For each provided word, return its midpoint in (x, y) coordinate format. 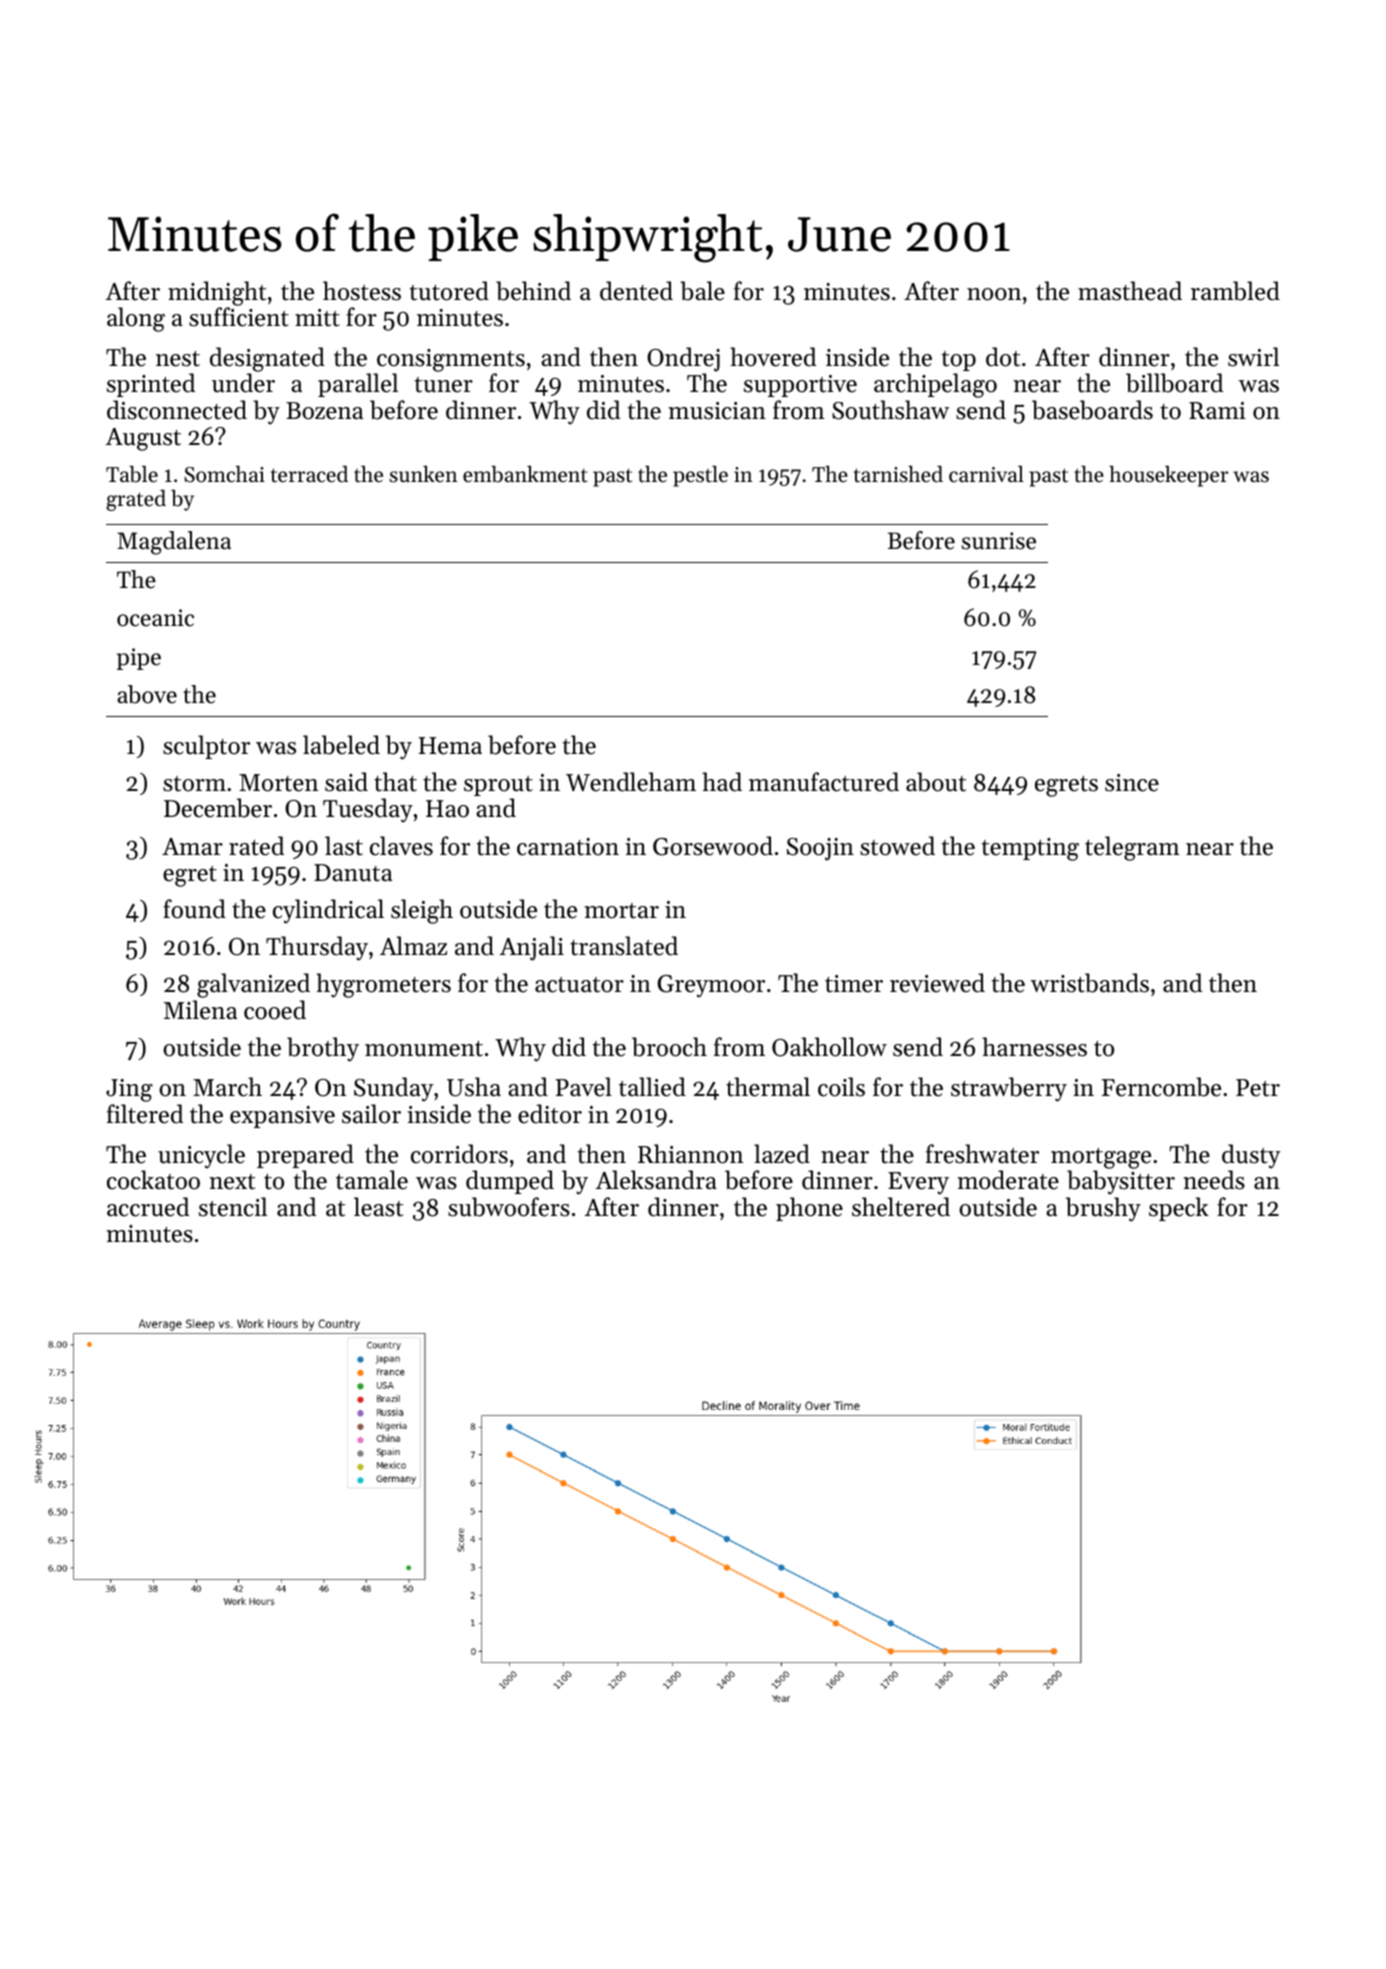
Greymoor (711, 986)
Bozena (324, 411)
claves (401, 846)
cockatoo (153, 1180)
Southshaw (890, 410)
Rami (1217, 410)
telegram (1132, 848)
